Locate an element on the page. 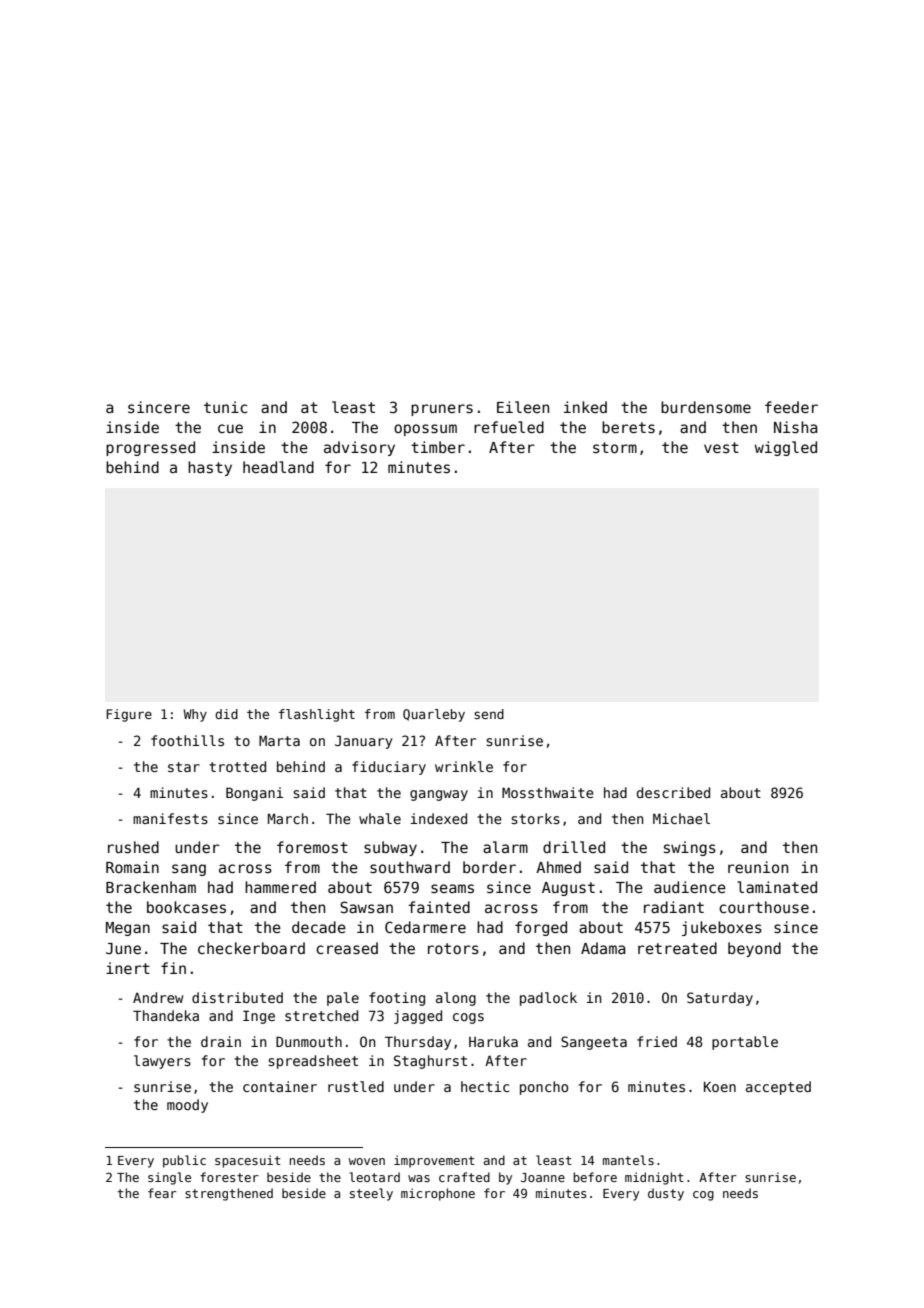 The width and height of the page is (924, 1308). storm is located at coordinates (615, 447).
